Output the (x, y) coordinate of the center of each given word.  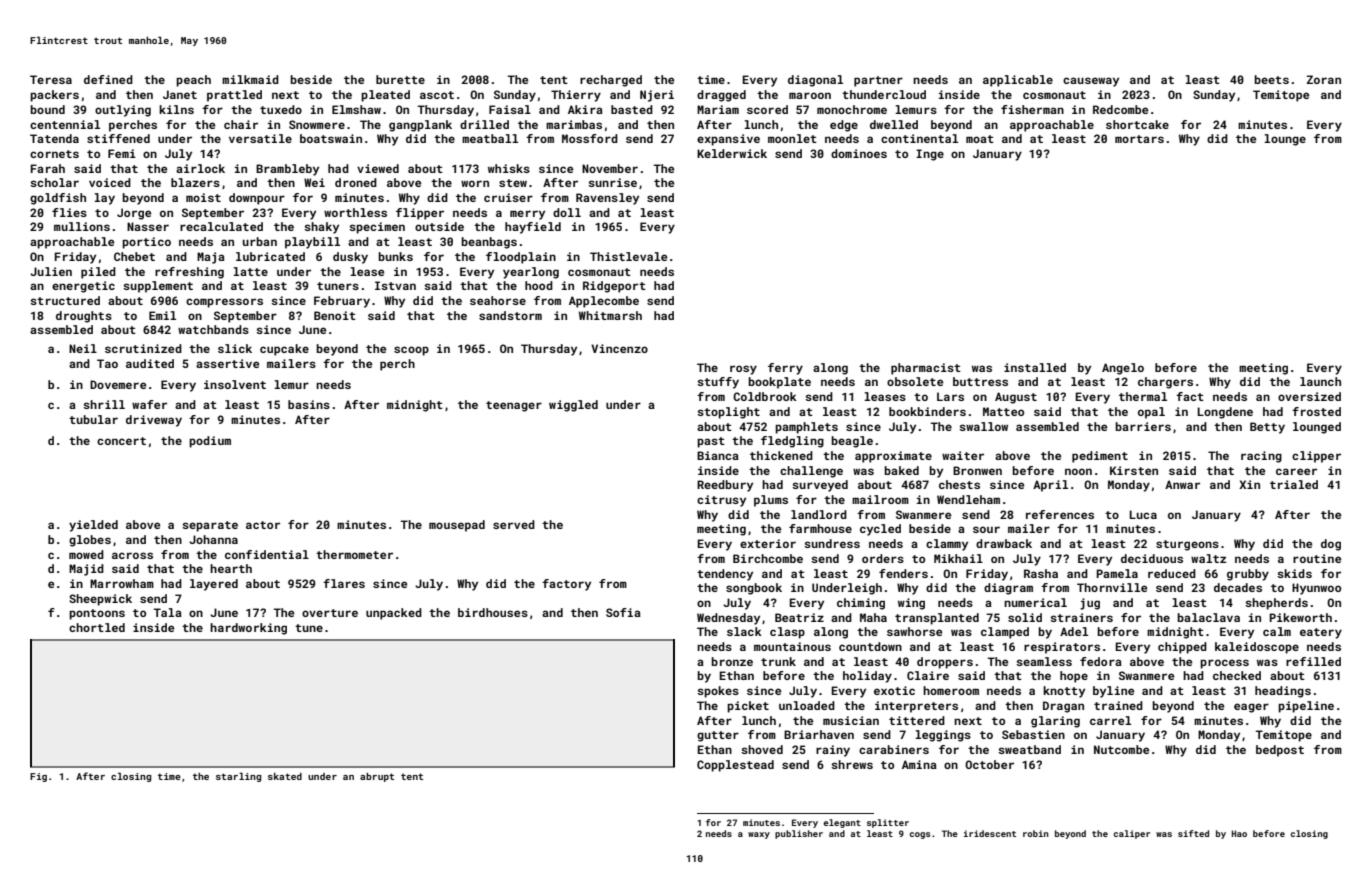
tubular (93, 419)
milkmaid (250, 79)
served (514, 524)
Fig (38, 777)
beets (1271, 79)
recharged (611, 81)
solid (1025, 617)
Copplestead (735, 766)
